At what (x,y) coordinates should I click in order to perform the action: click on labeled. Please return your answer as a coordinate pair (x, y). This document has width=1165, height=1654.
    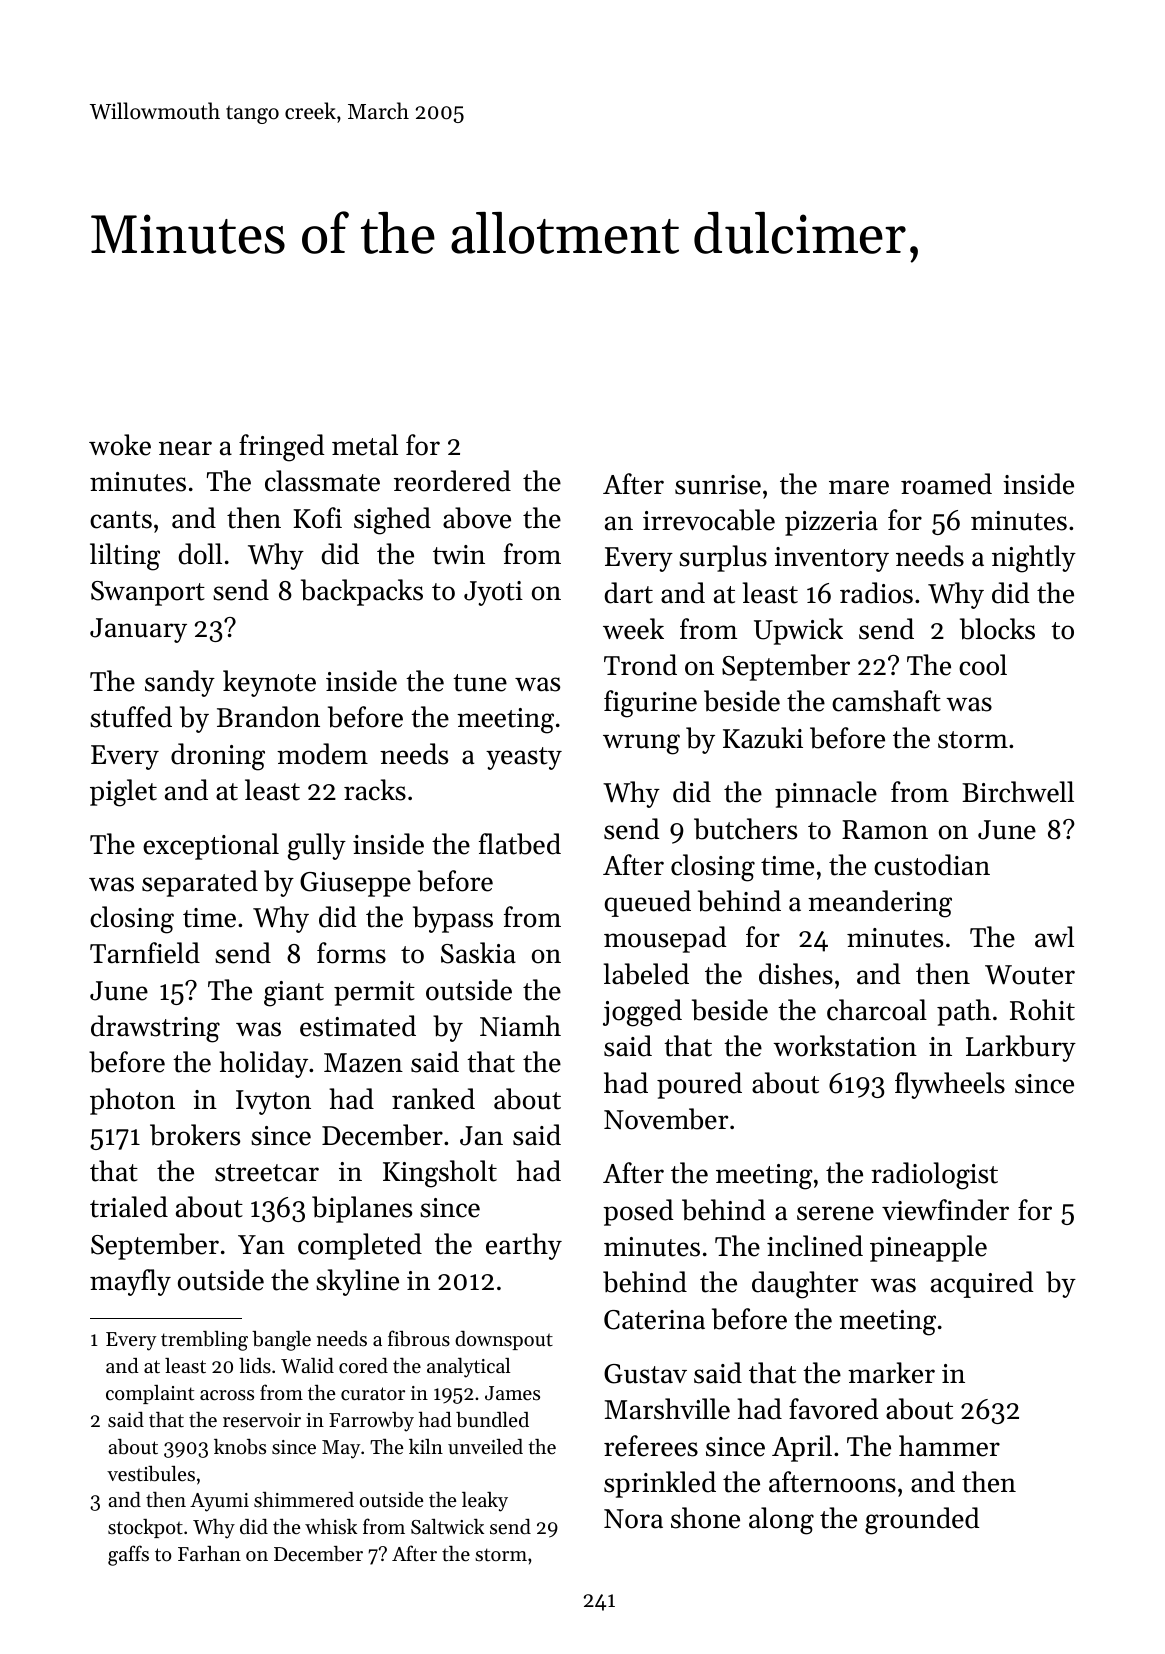
    Looking at the image, I should click on (646, 974).
